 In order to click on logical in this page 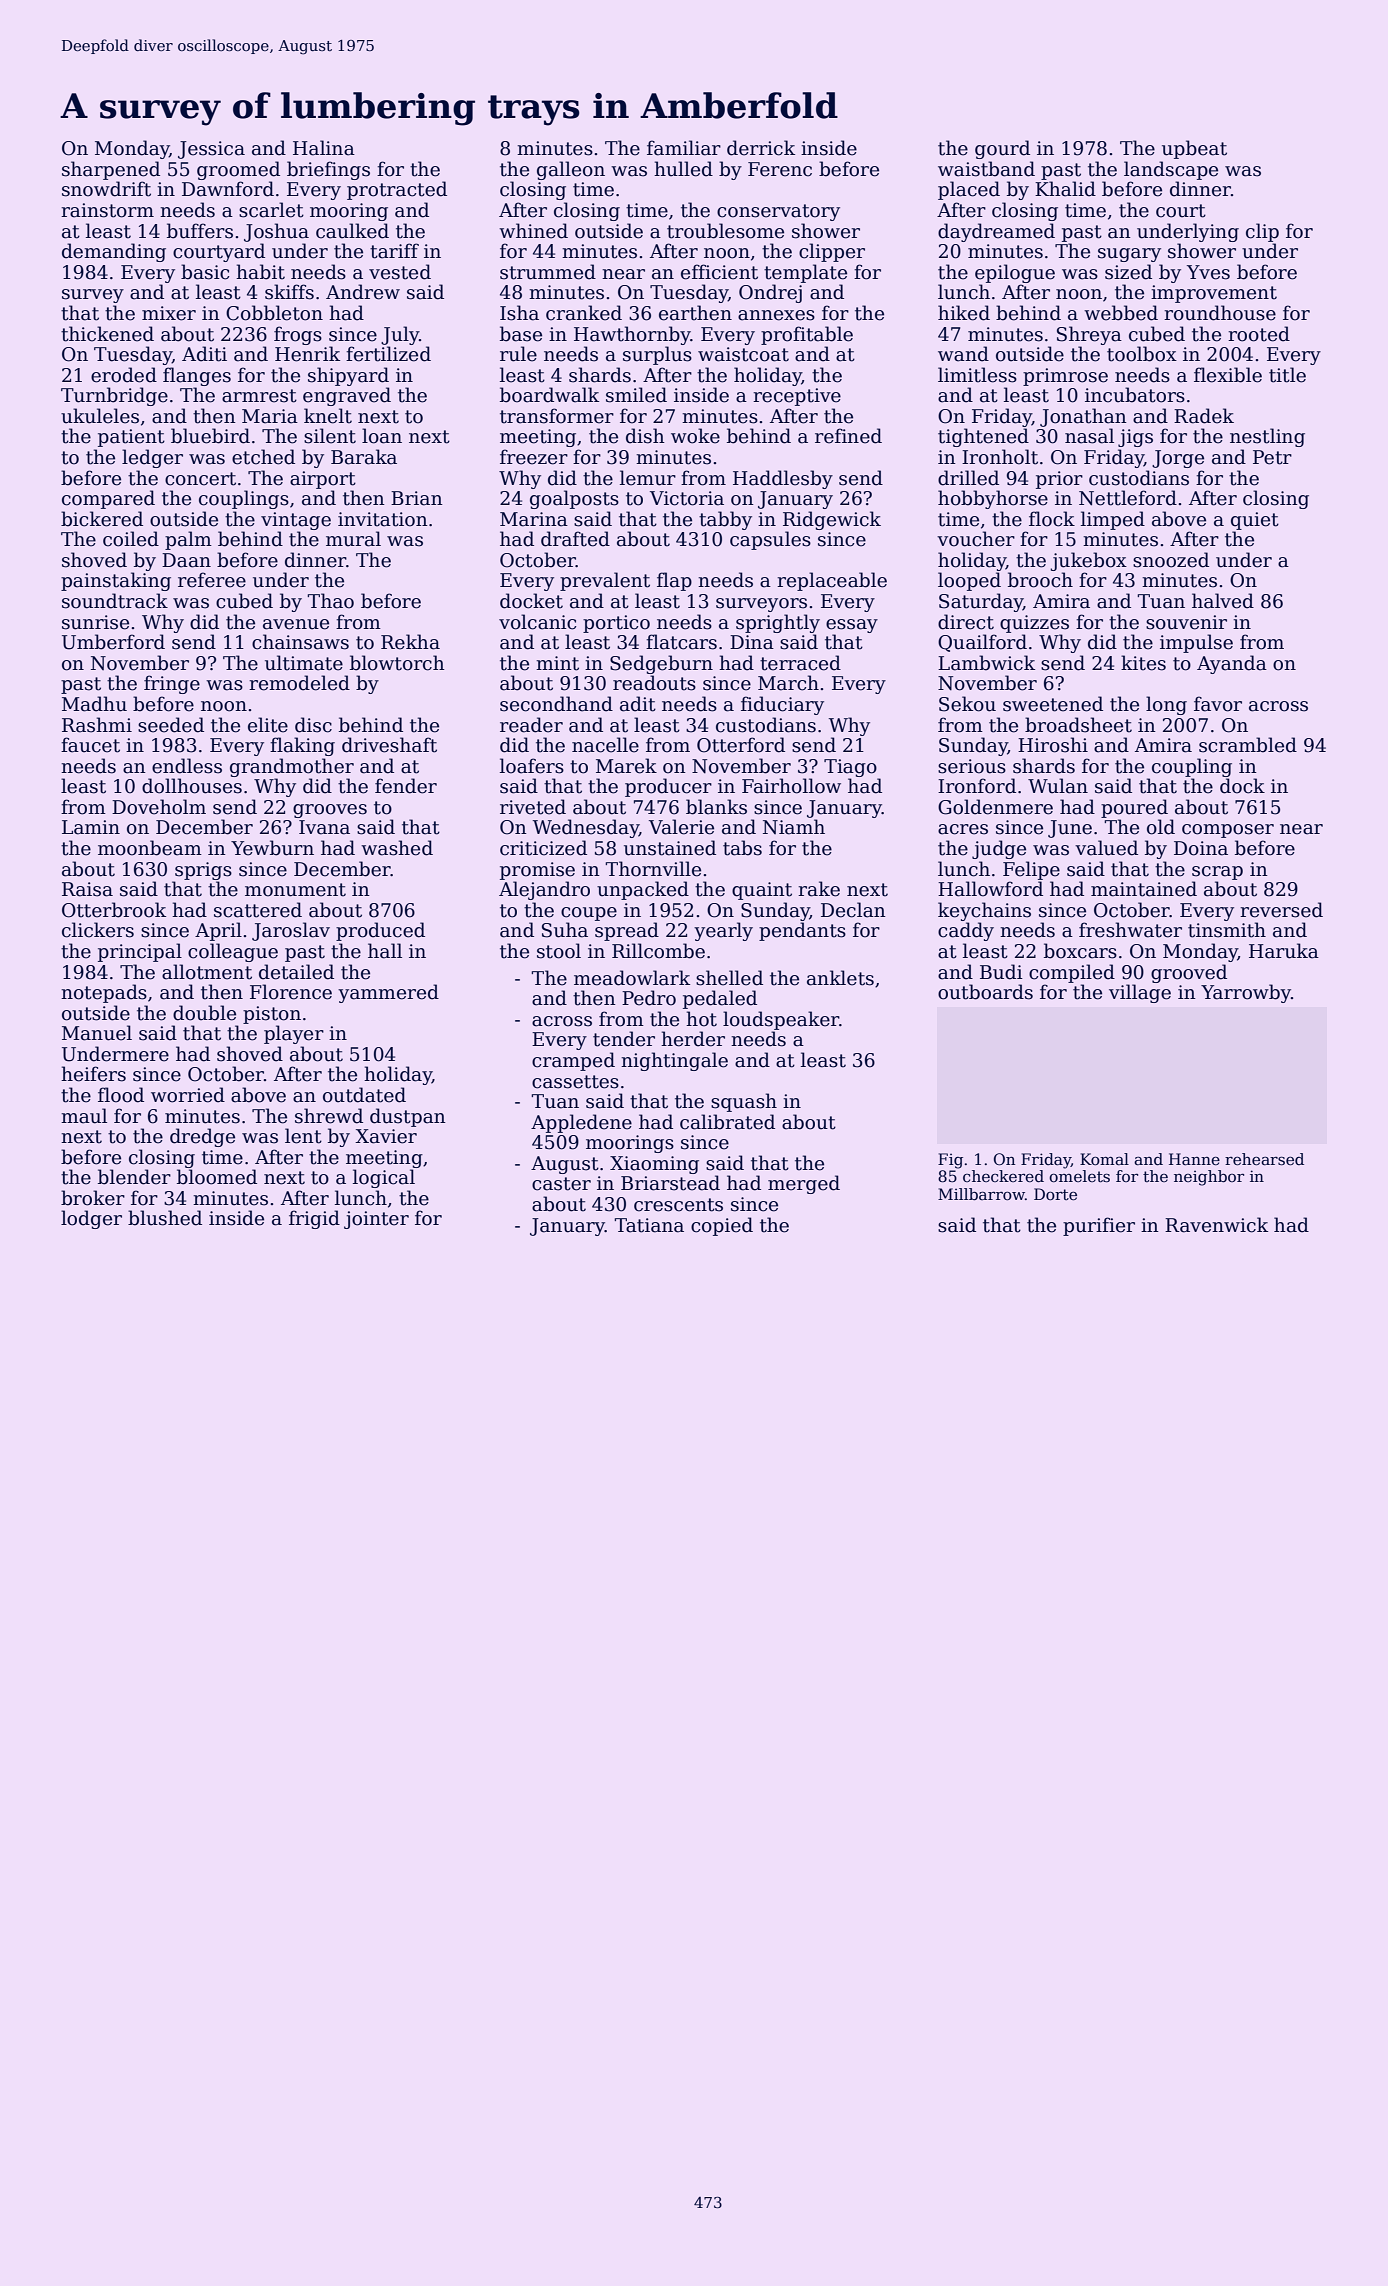, I will do `click(384, 1178)`.
